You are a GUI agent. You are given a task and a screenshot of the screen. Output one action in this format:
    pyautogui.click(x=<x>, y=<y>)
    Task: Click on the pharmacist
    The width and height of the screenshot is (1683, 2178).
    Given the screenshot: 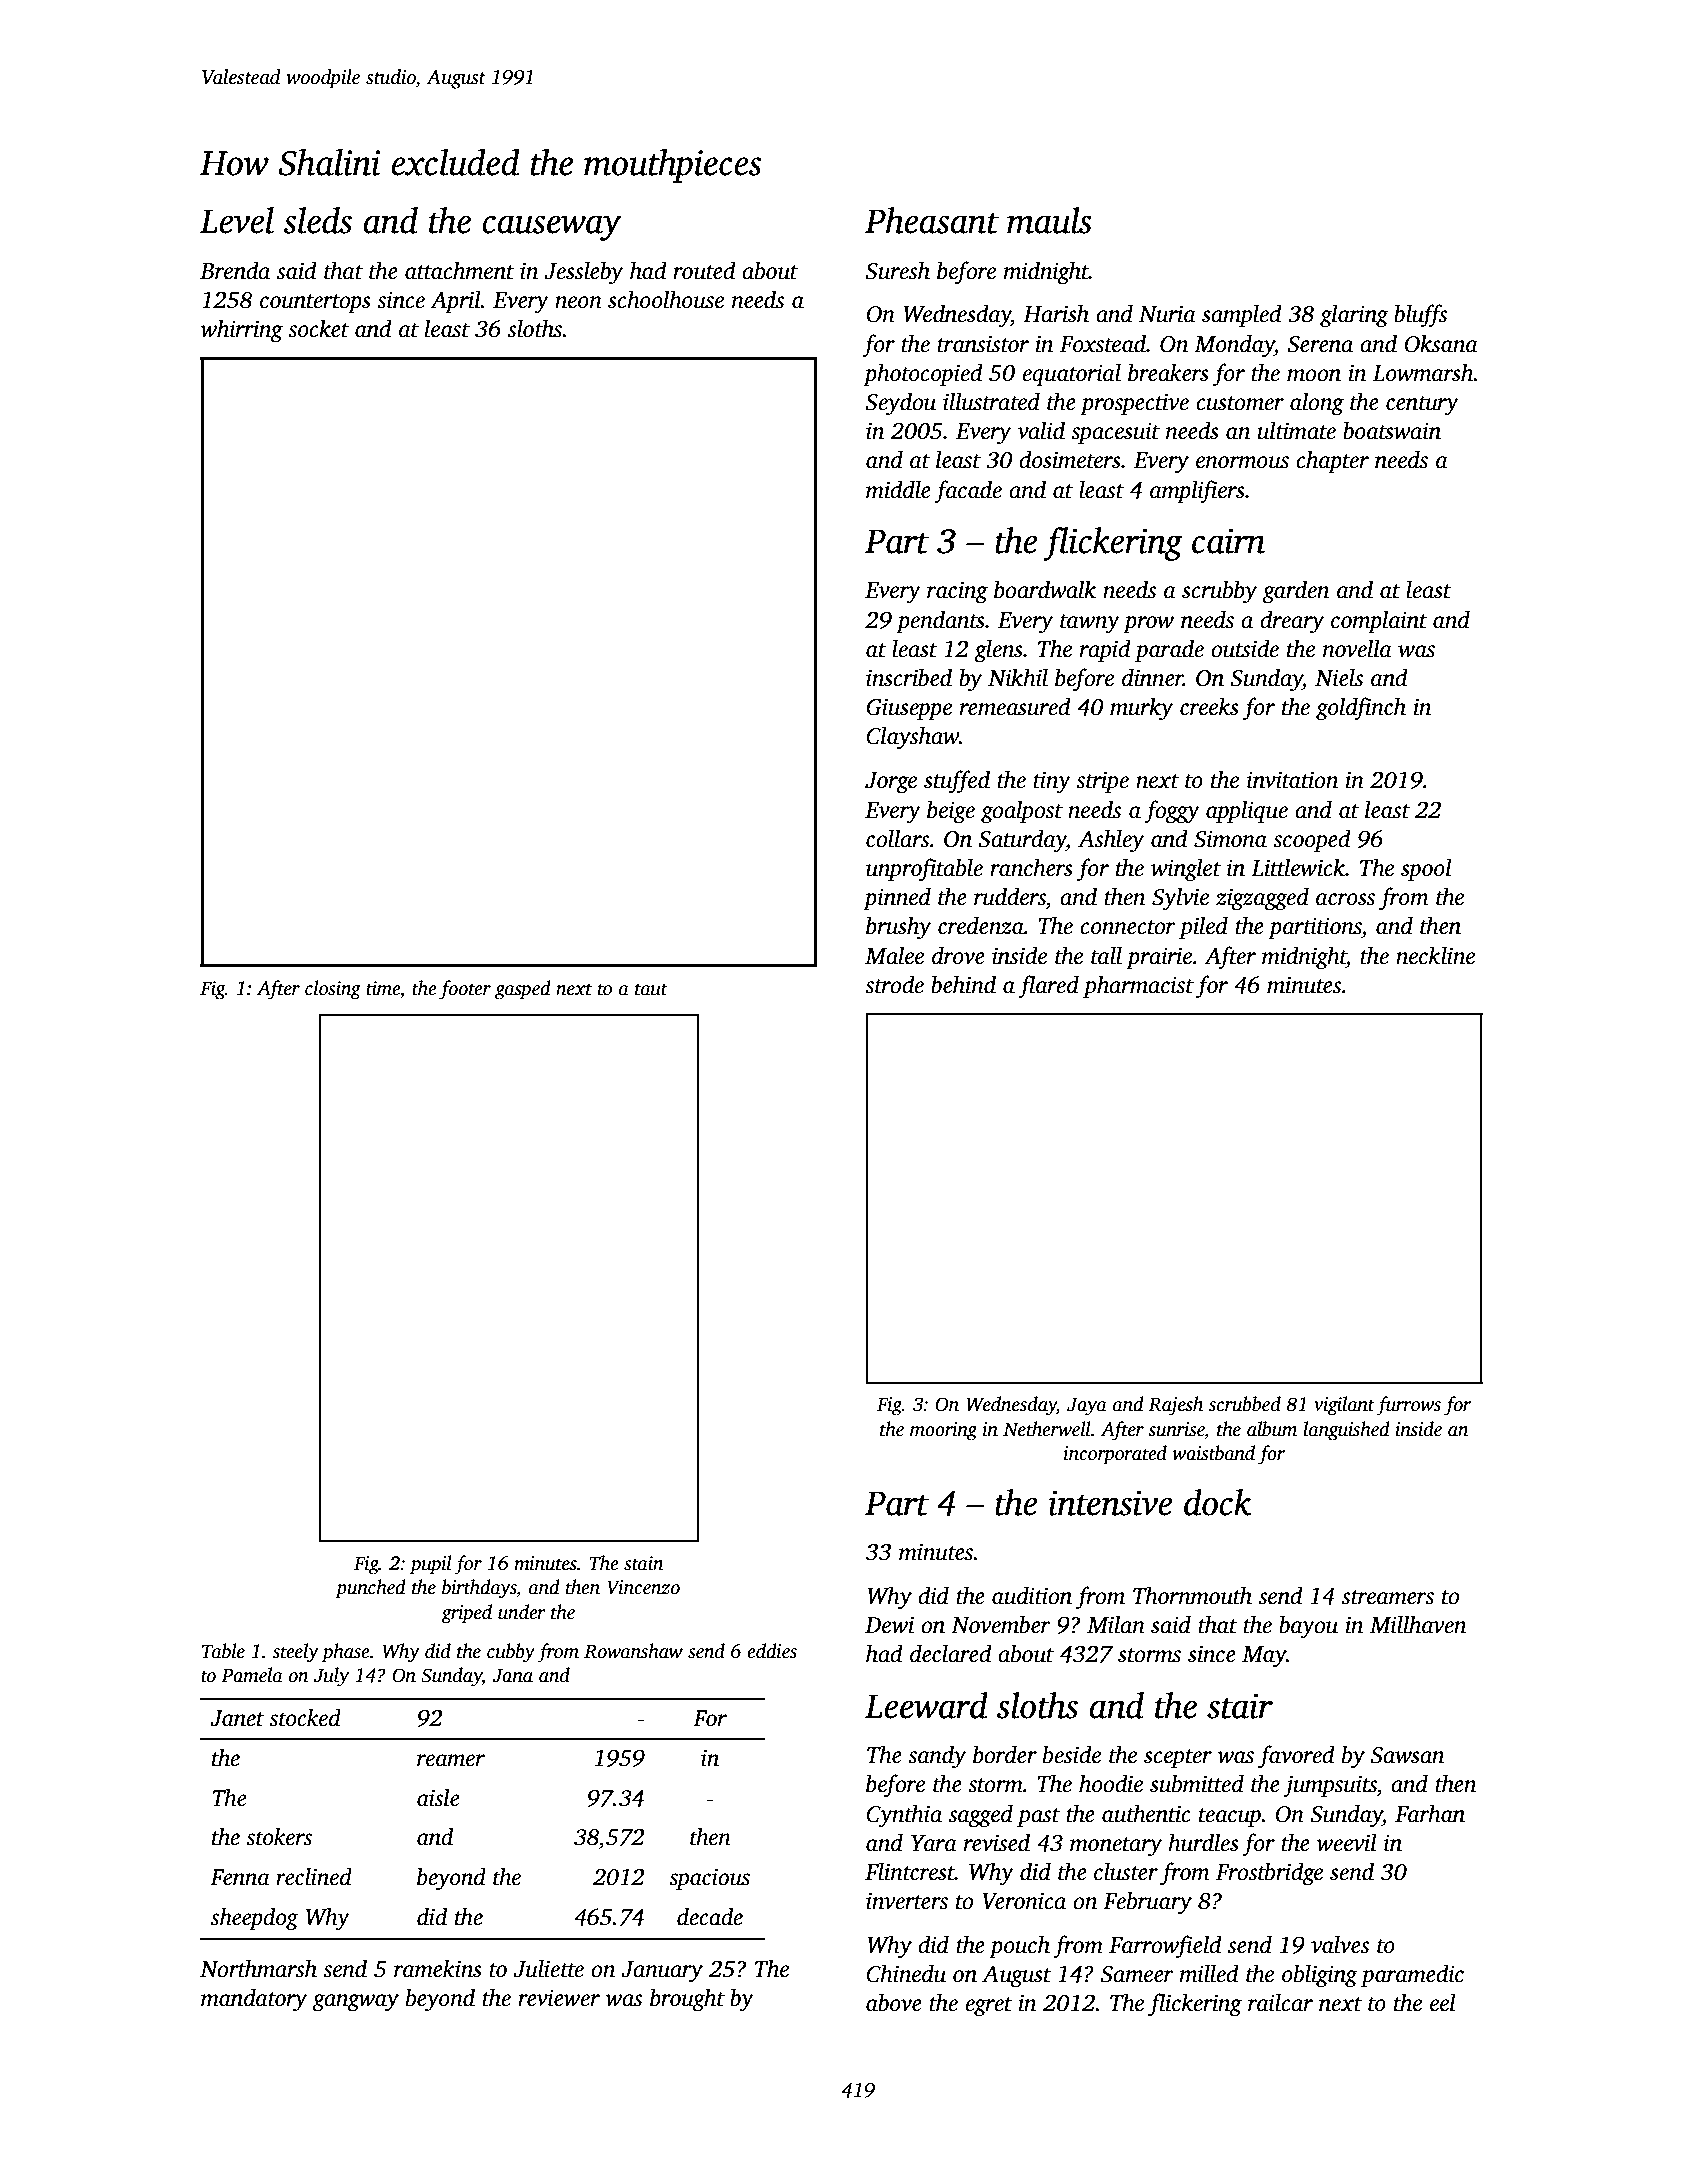 What is the action you would take?
    pyautogui.click(x=1138, y=986)
